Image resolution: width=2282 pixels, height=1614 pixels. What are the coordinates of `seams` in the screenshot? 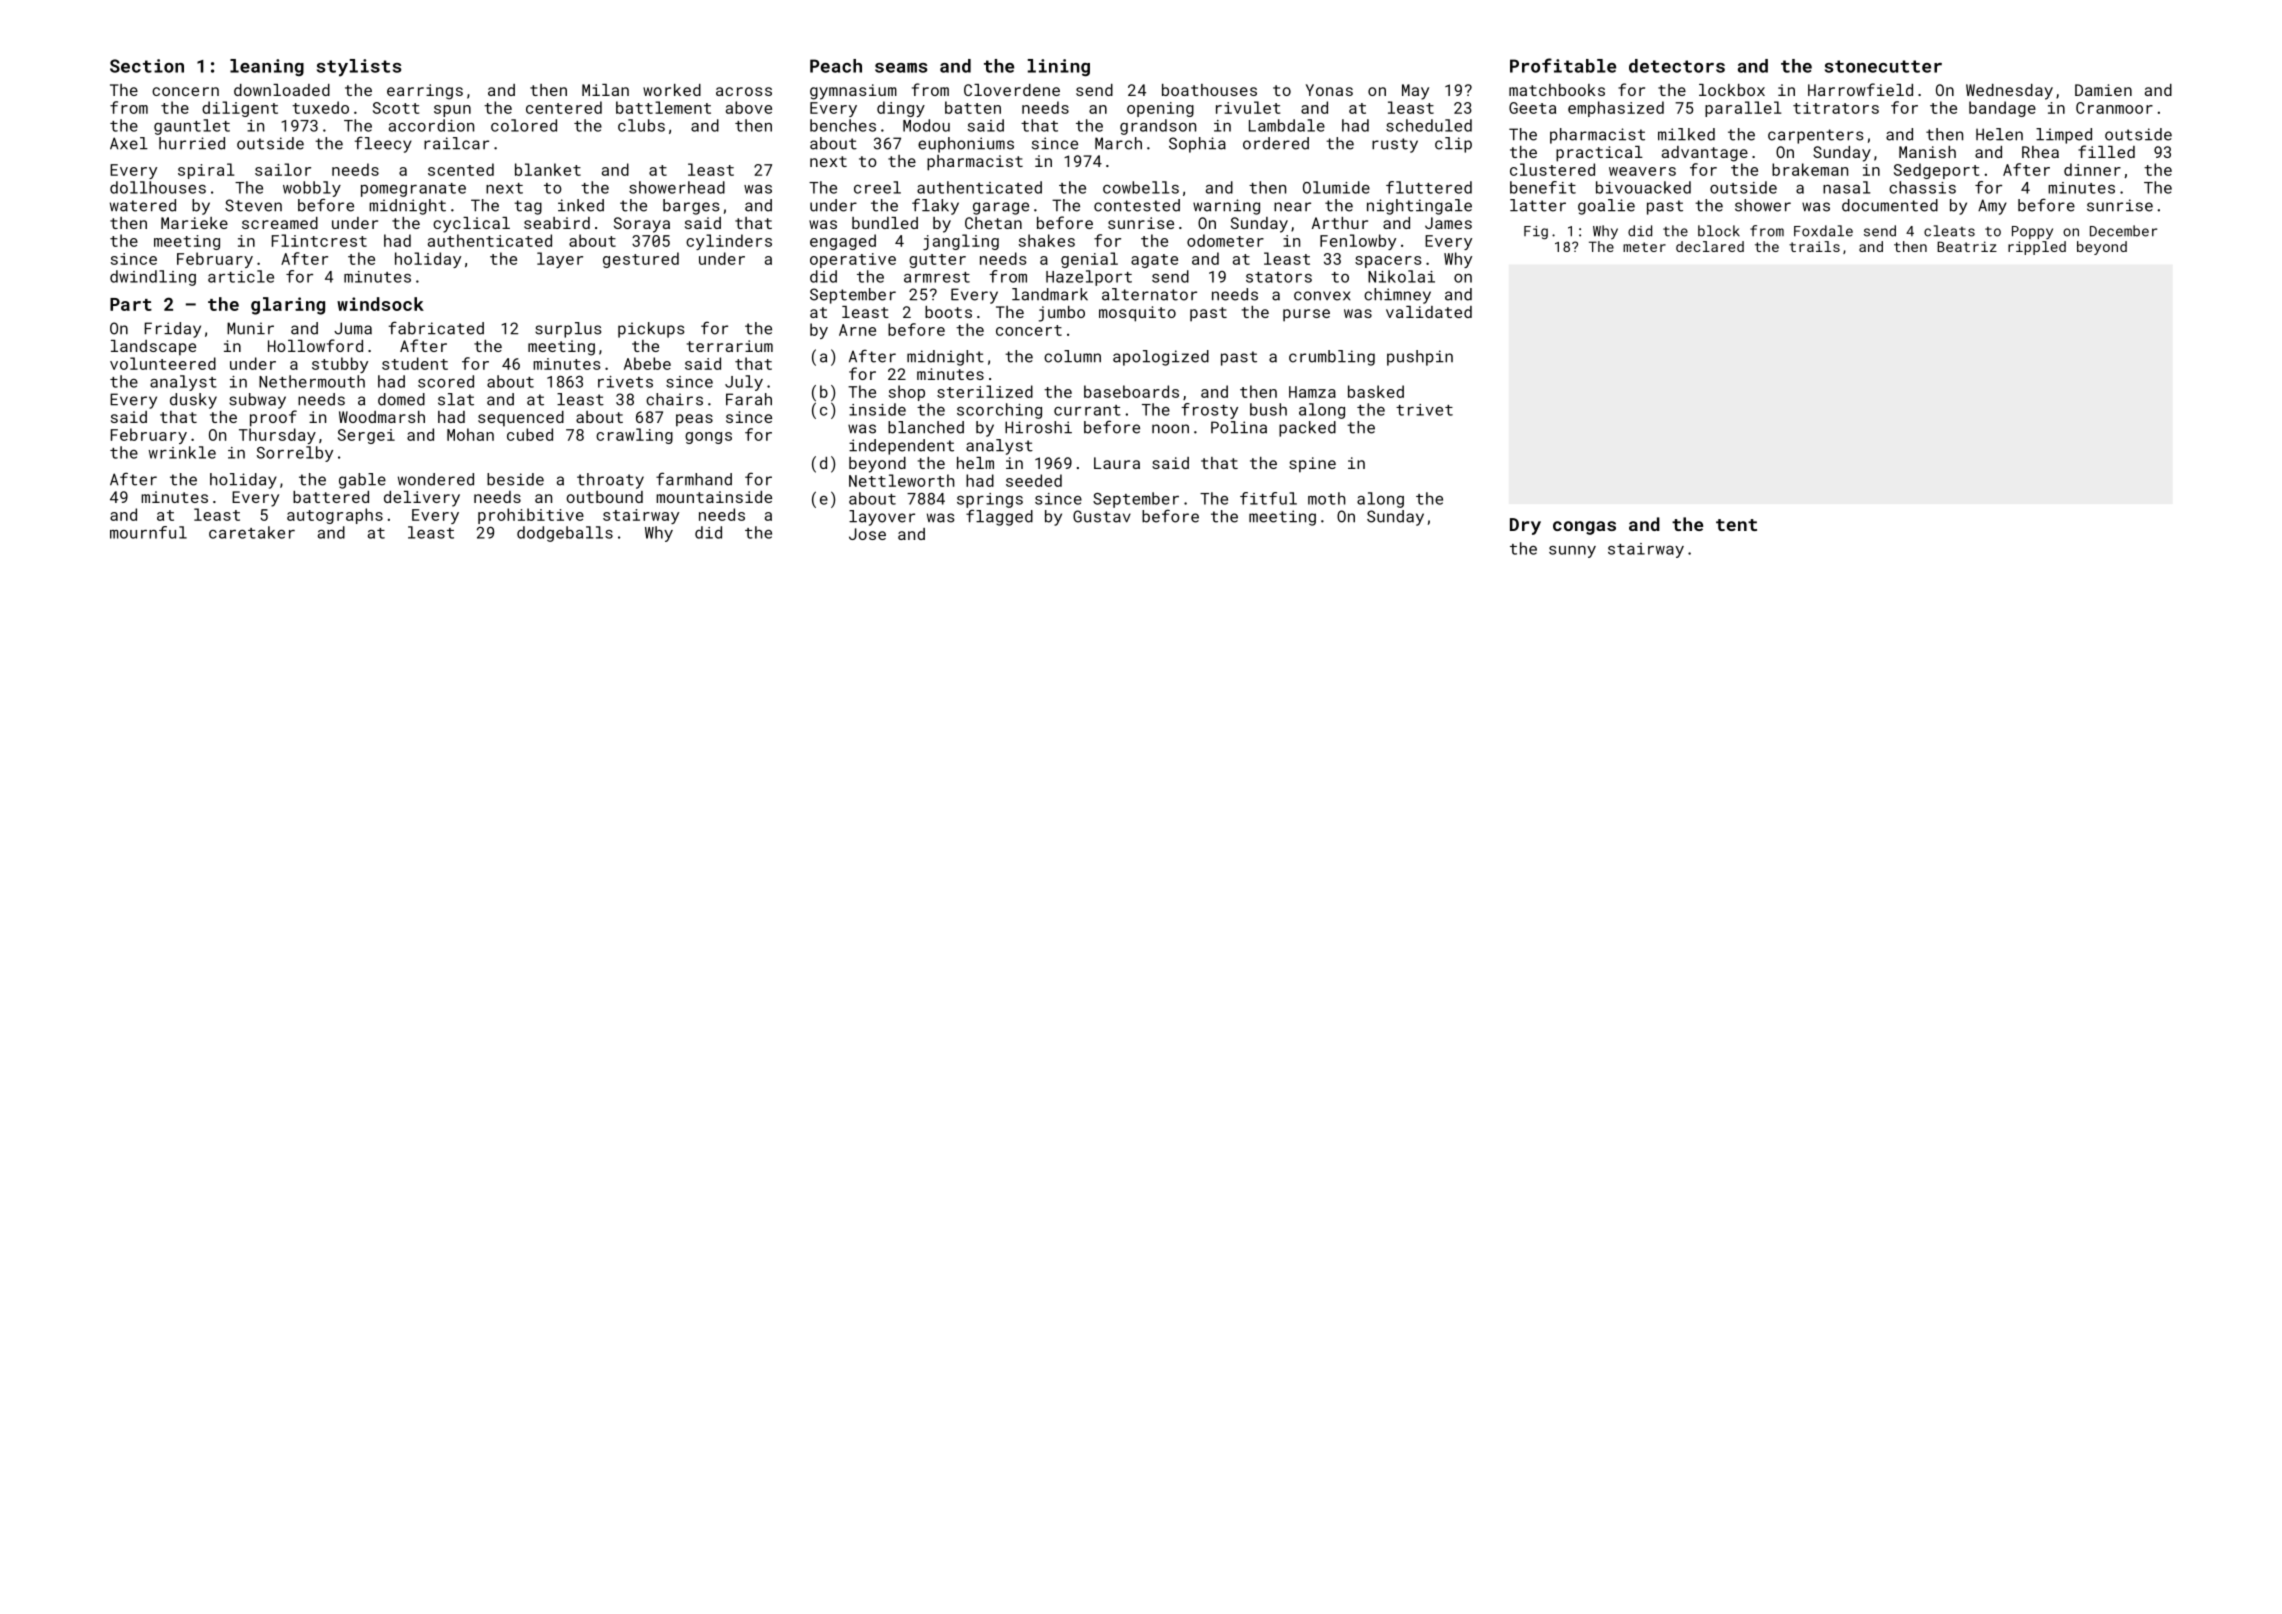 It's located at (901, 68).
